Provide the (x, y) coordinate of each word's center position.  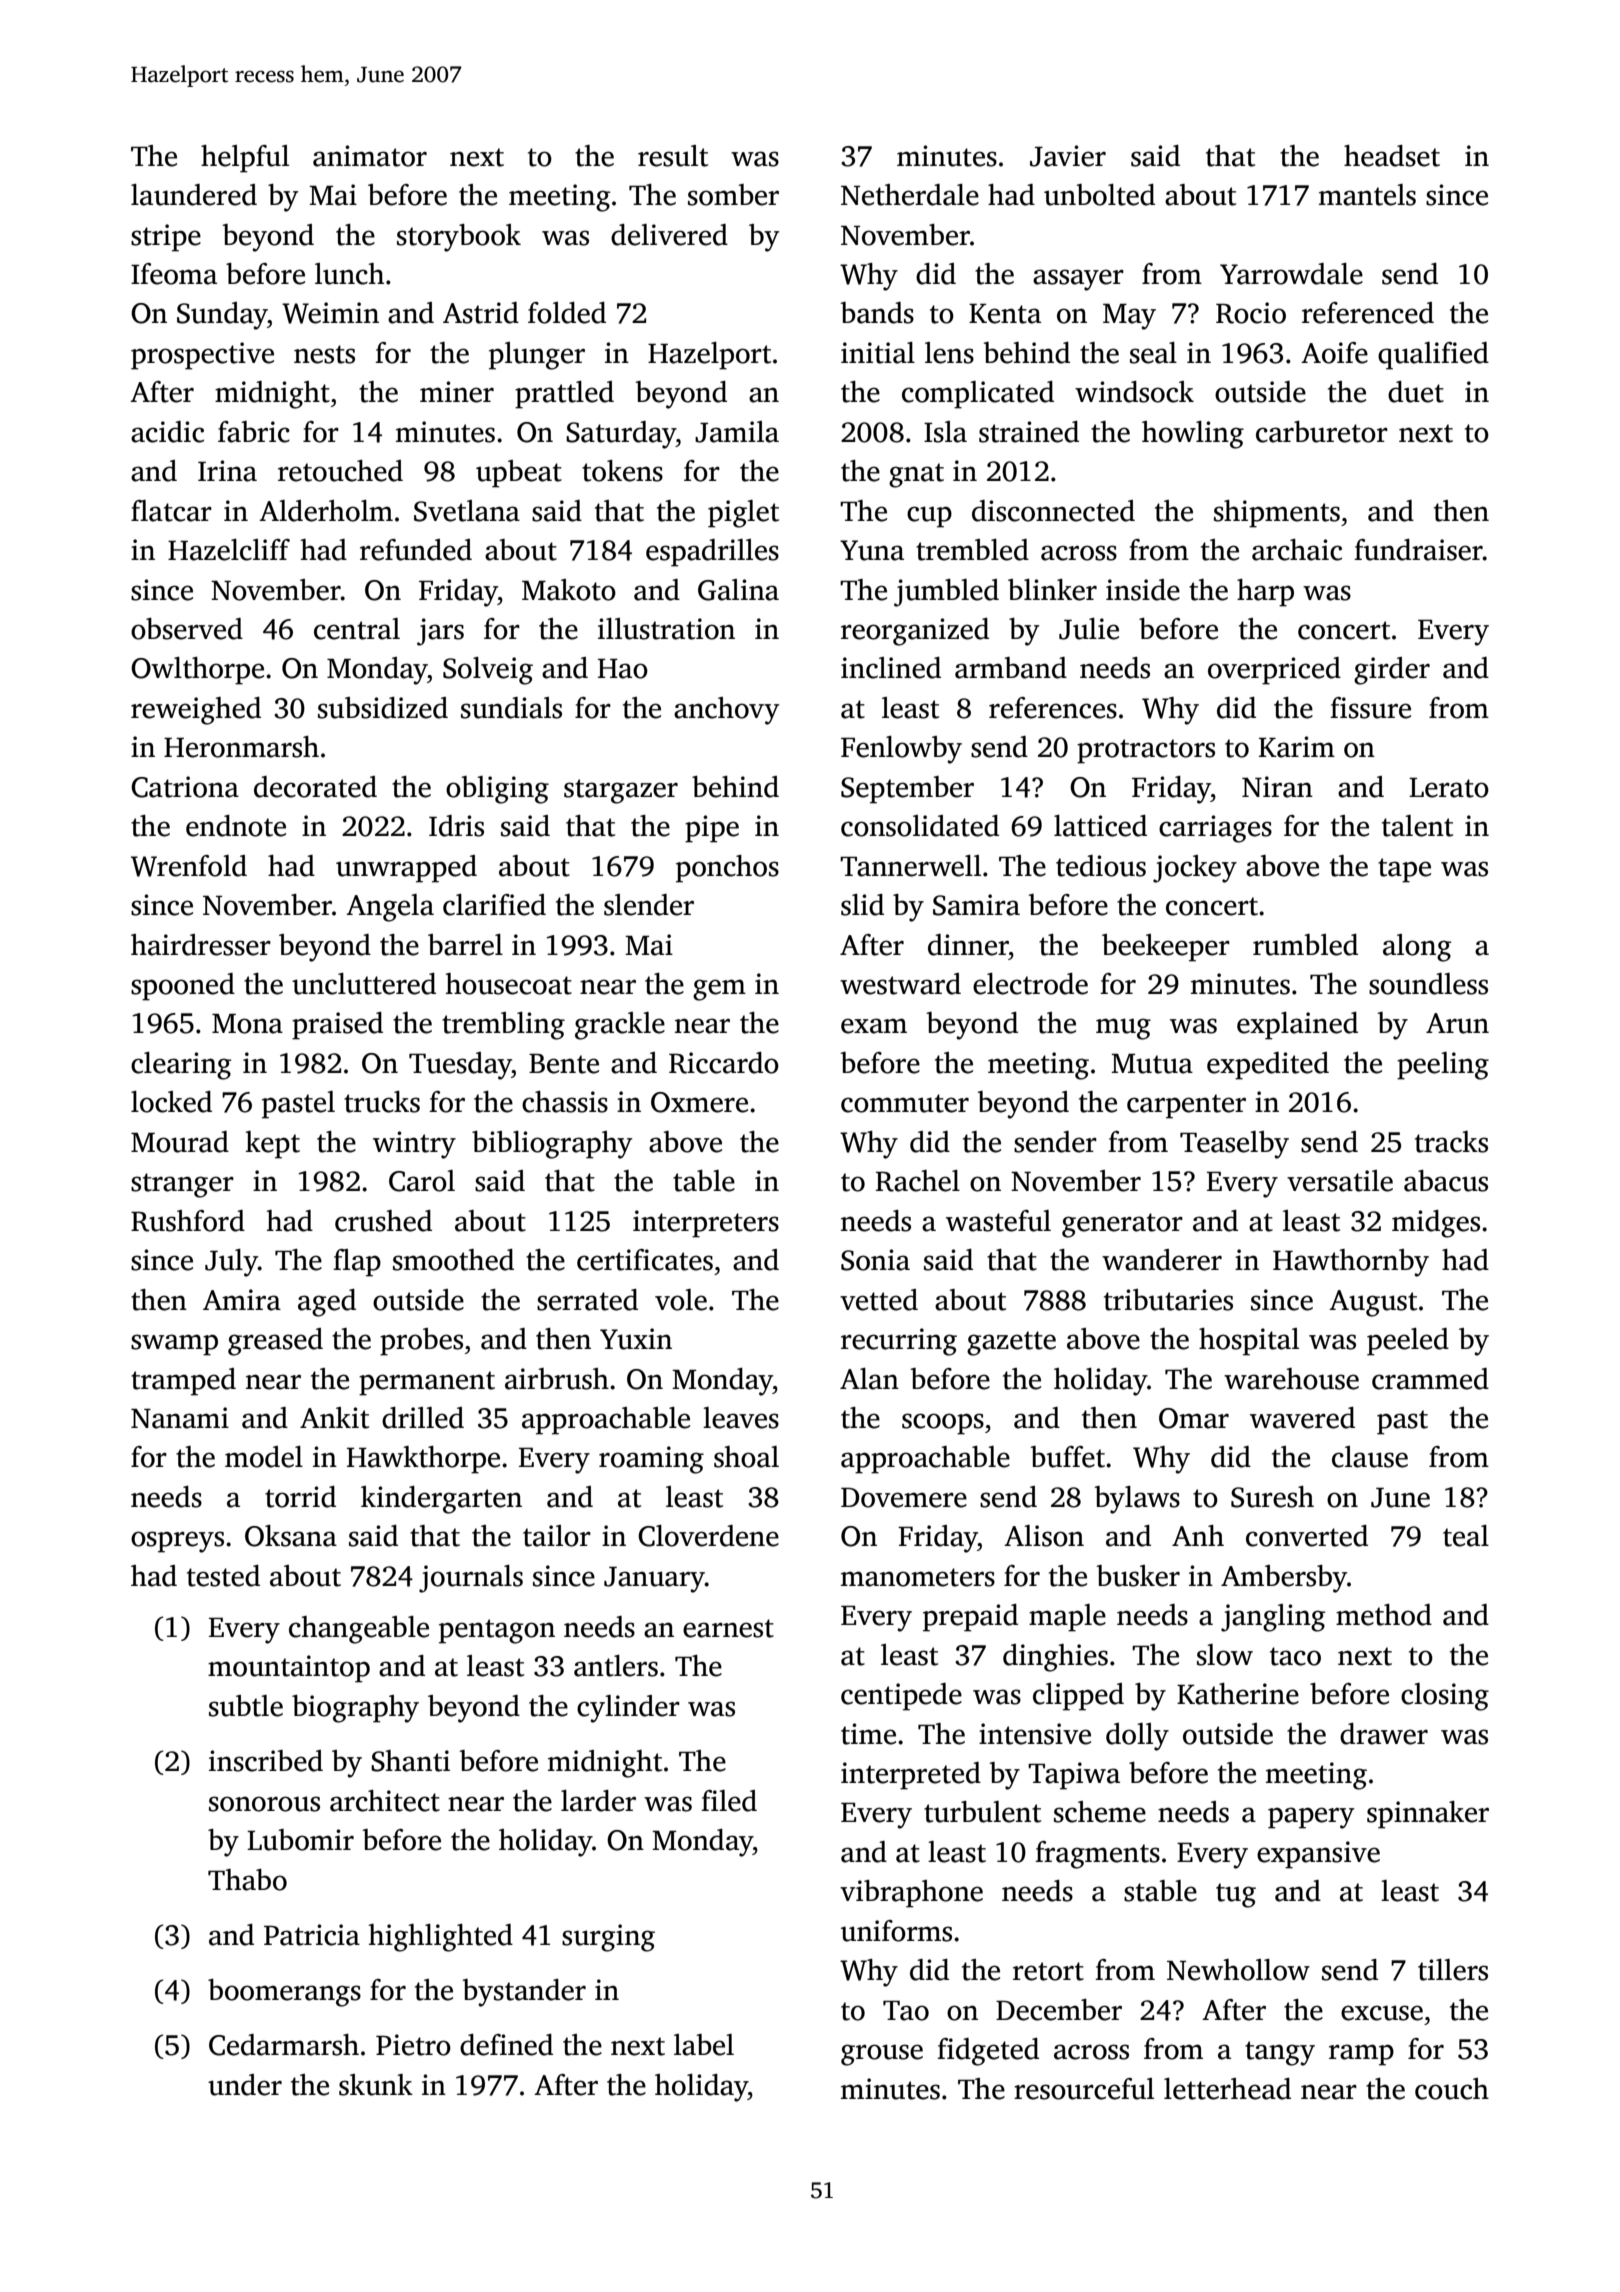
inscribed (266, 1761)
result (673, 156)
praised (337, 1026)
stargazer (621, 791)
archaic (1297, 550)
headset (1392, 156)
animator (370, 156)
